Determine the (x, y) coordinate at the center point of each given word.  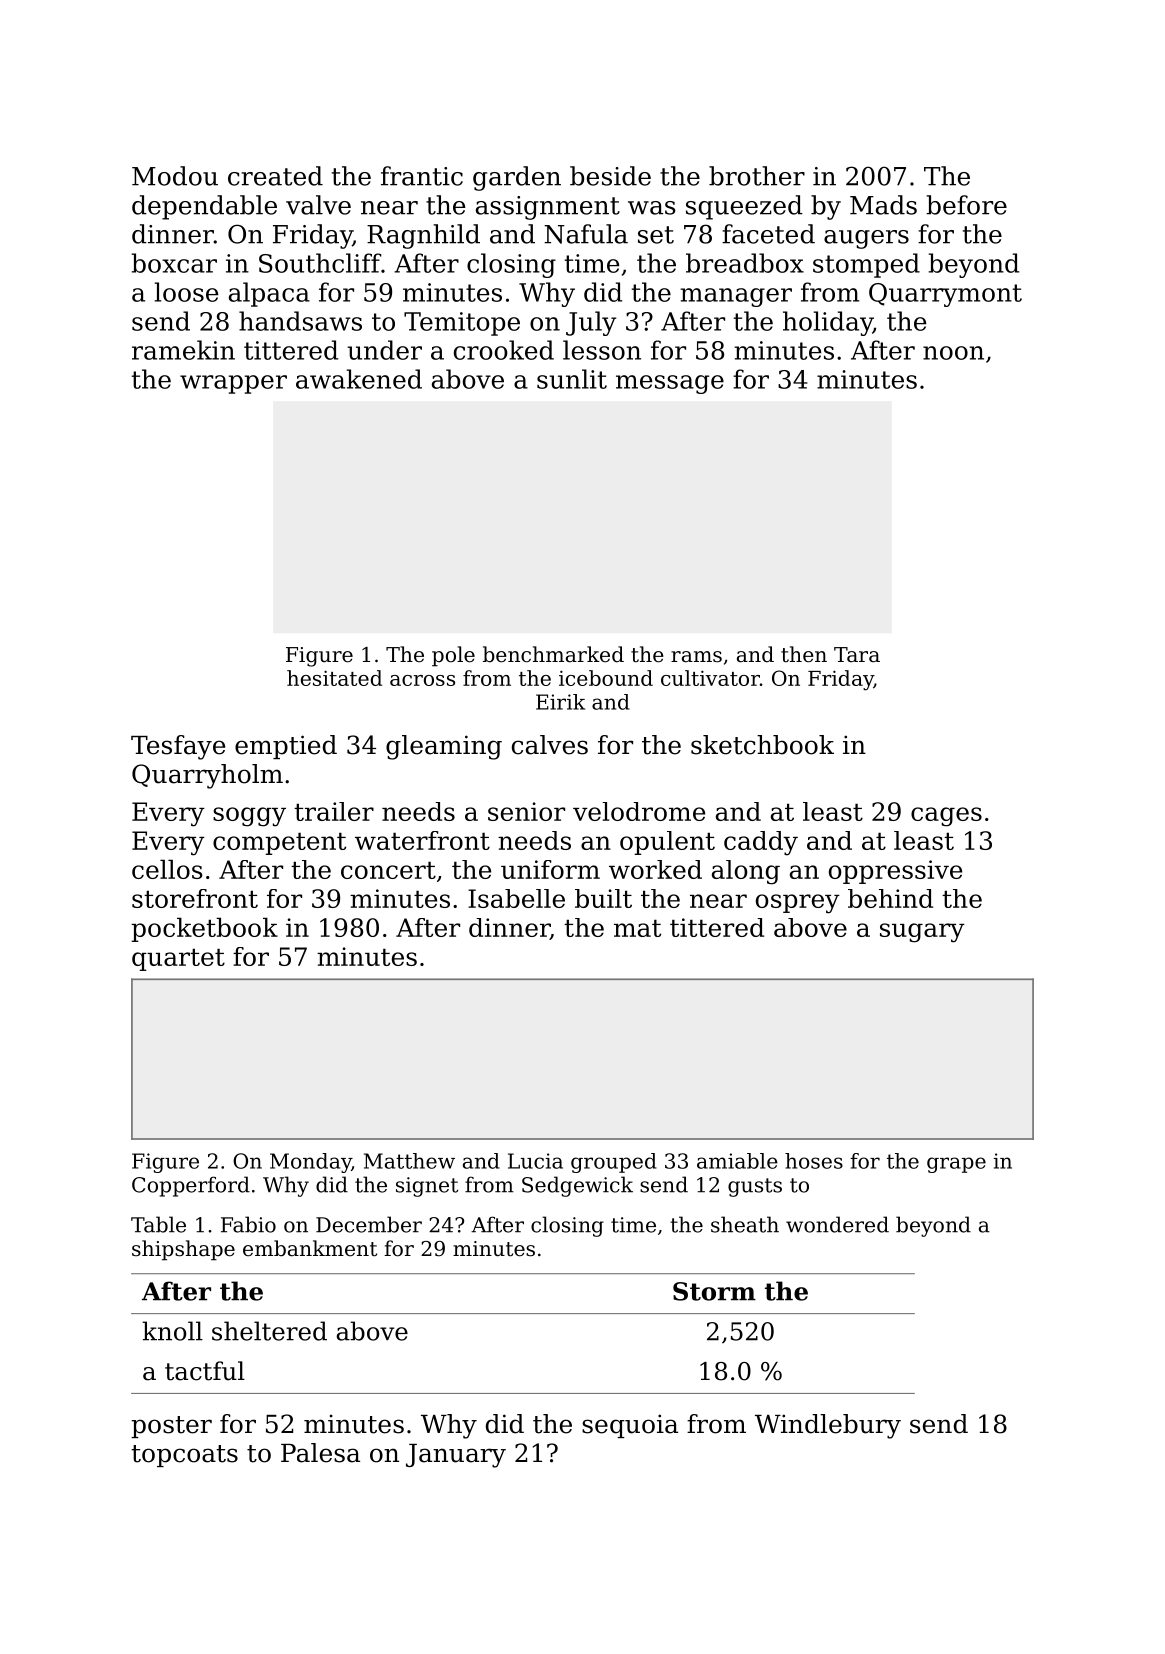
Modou (175, 176)
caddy (761, 843)
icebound (606, 678)
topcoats (184, 1456)
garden (517, 178)
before (966, 205)
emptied (286, 747)
